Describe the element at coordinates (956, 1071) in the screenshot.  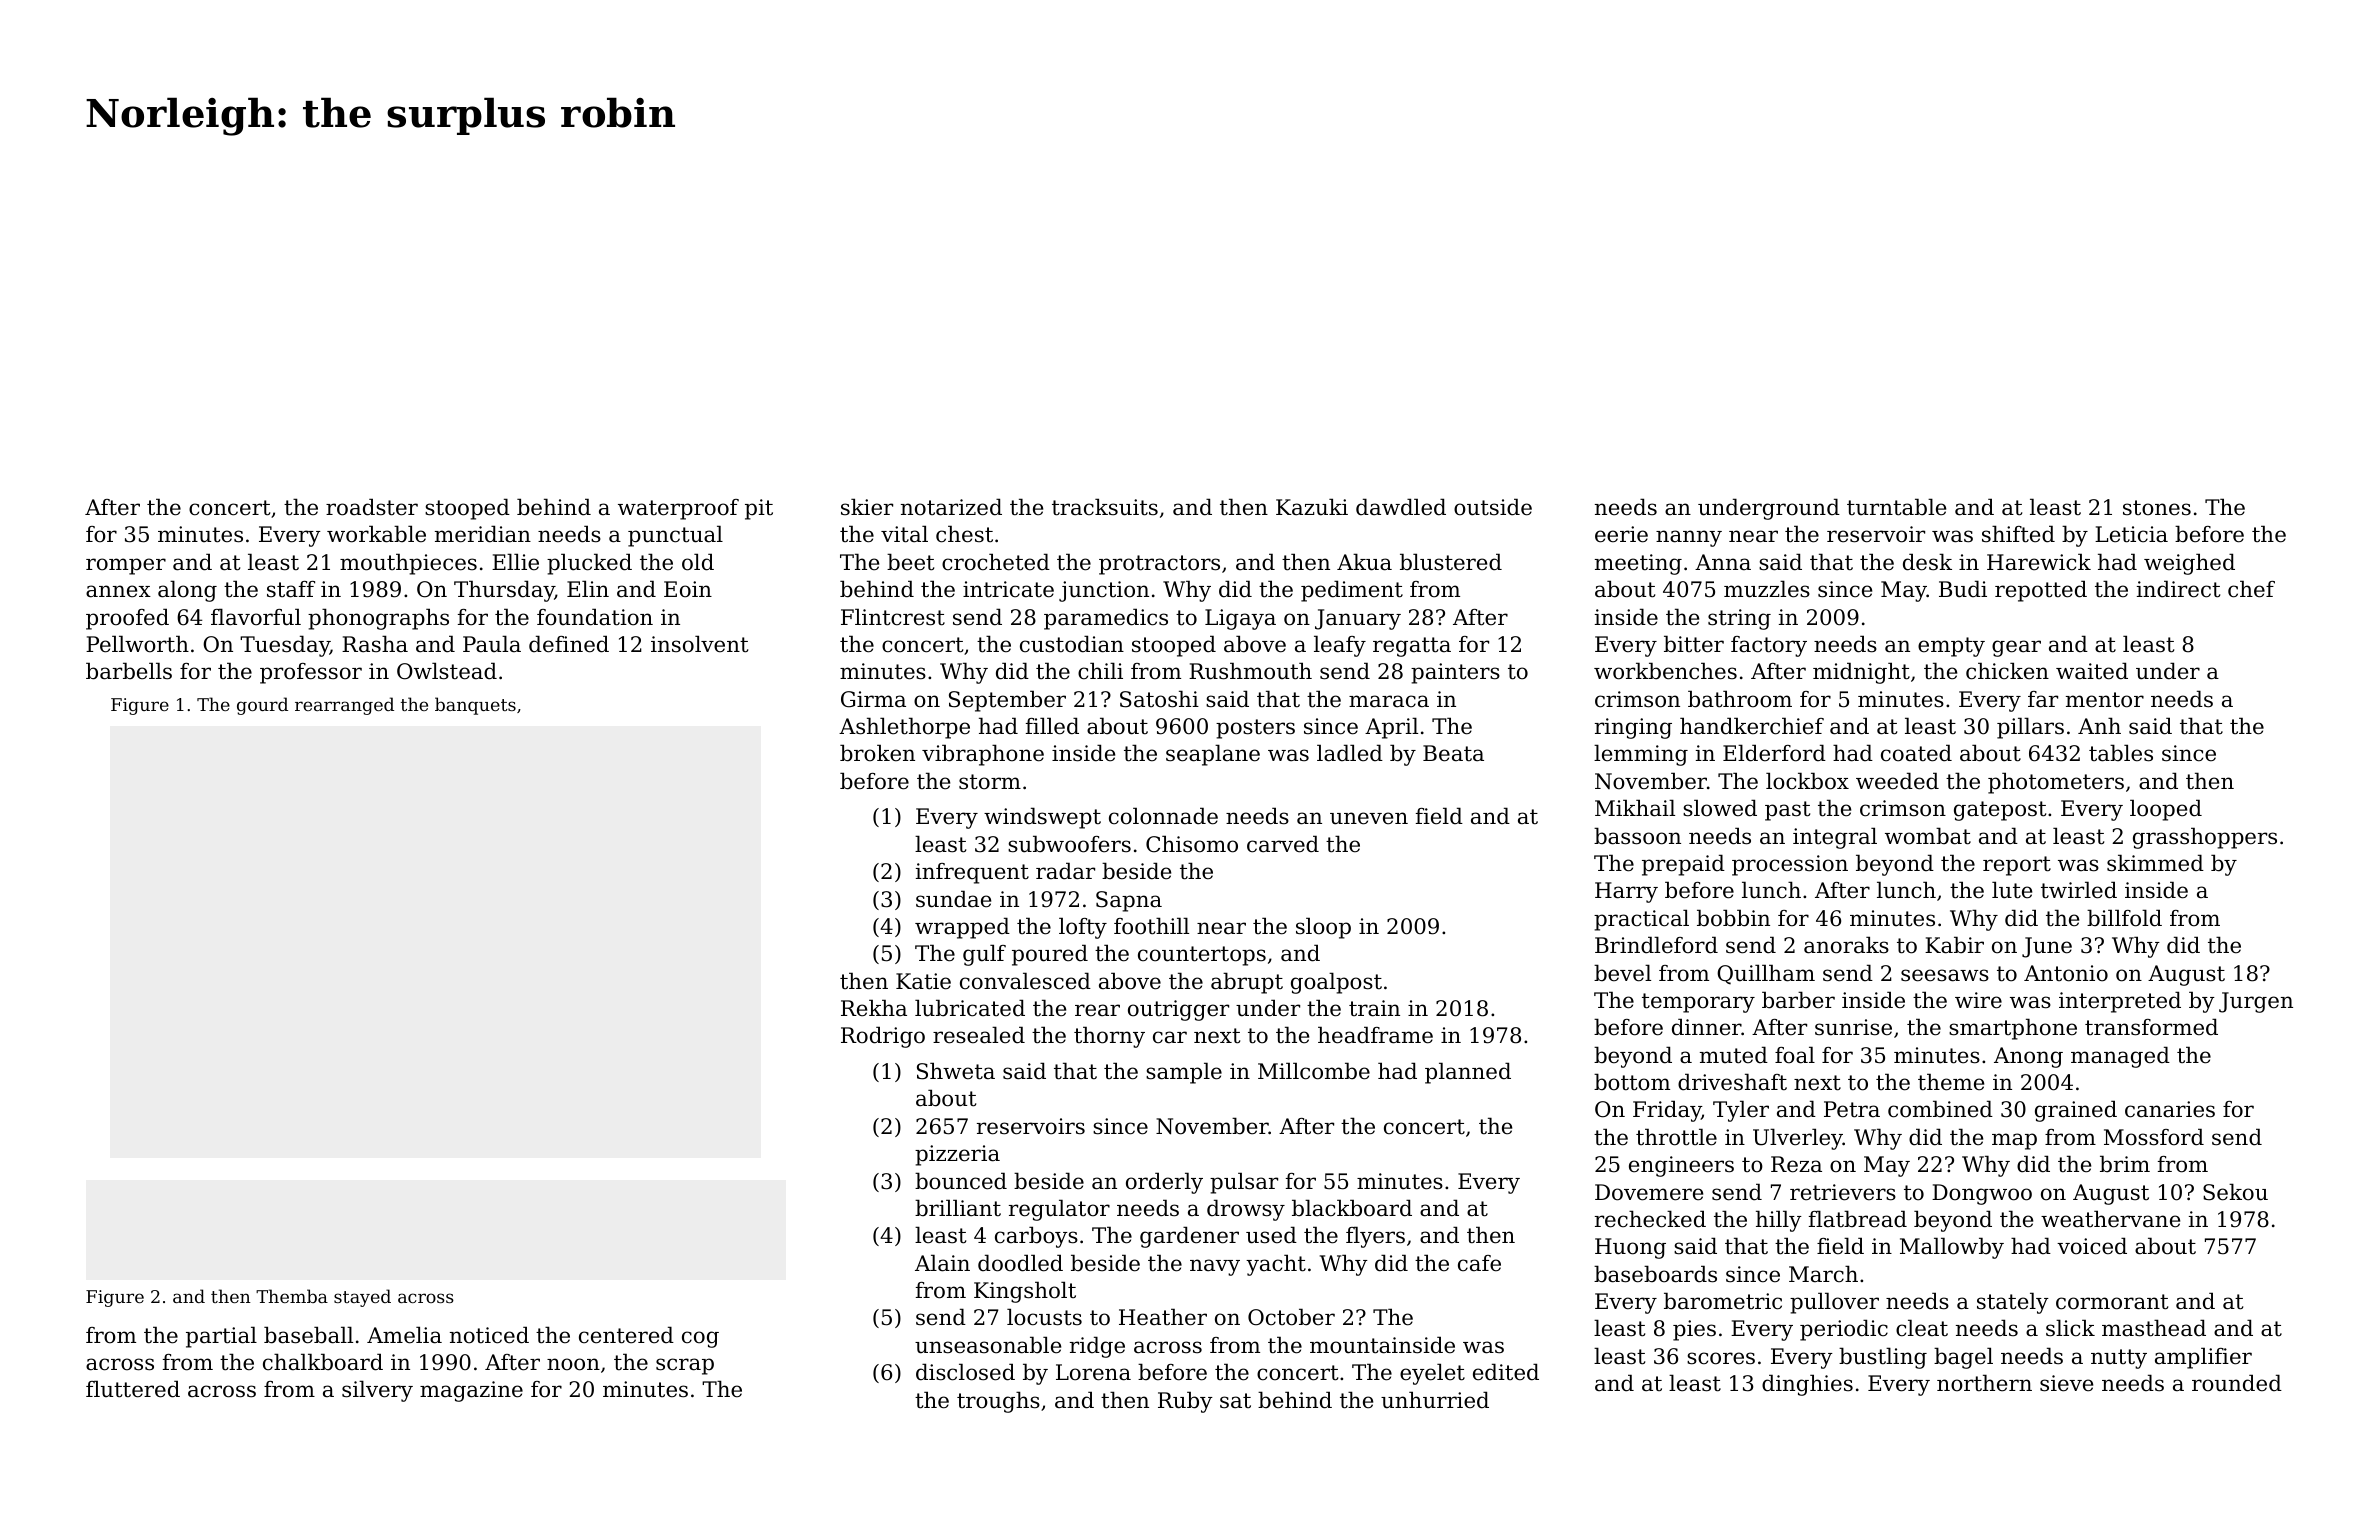
I see `Shweta` at that location.
